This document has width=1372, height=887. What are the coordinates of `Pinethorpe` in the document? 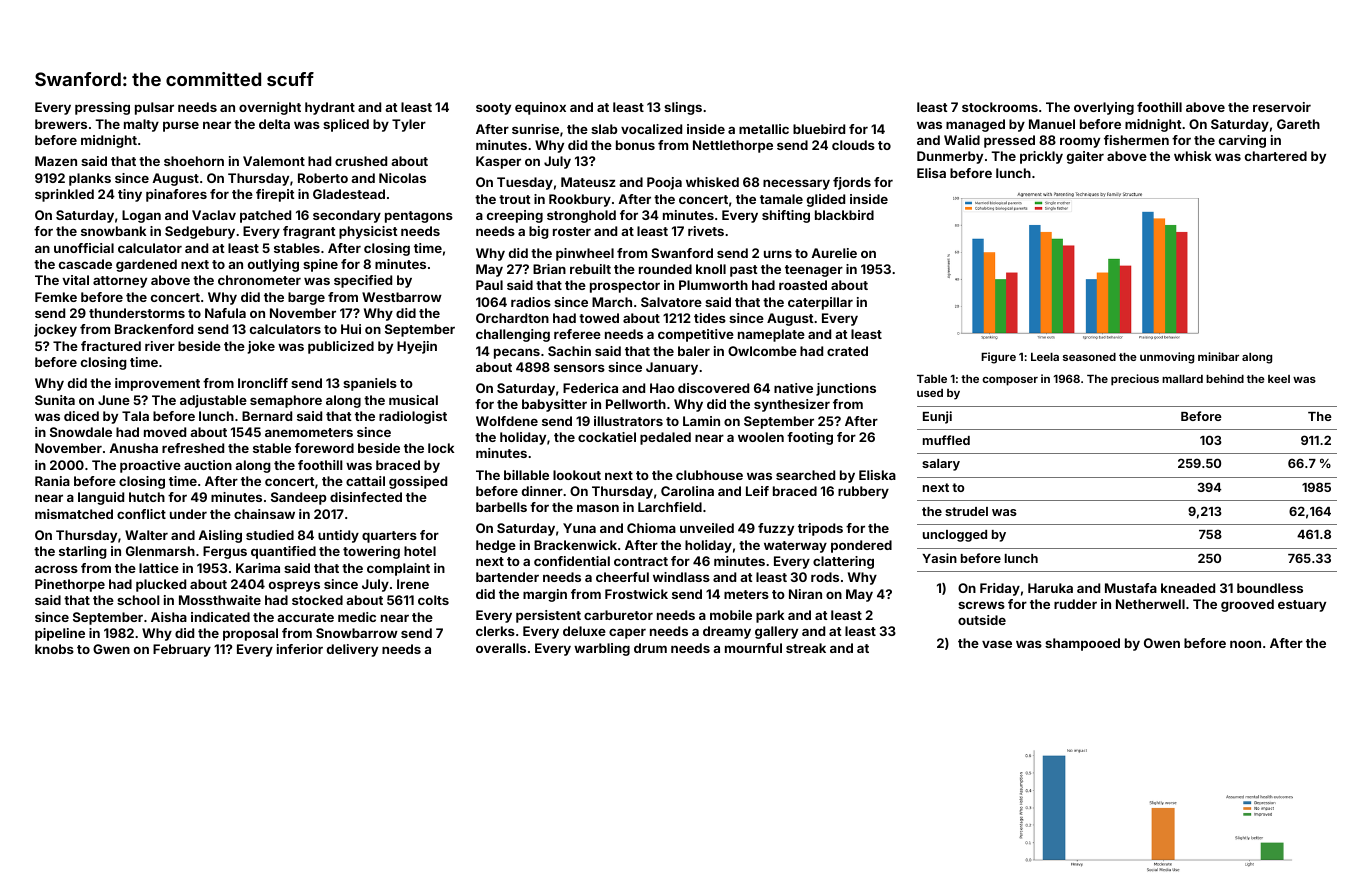 It's located at (70, 585).
